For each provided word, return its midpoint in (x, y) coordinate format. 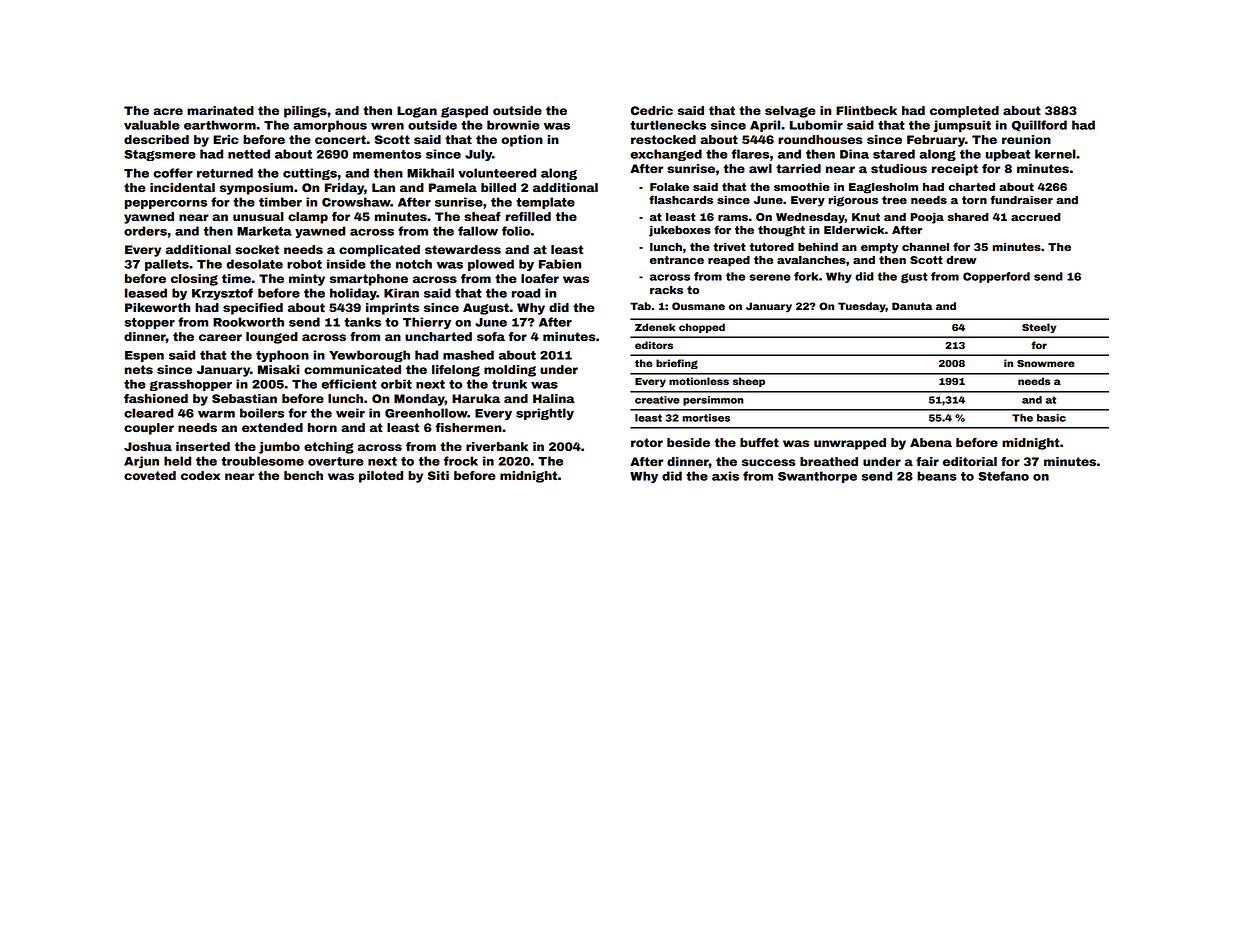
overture (336, 461)
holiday (353, 294)
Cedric (652, 110)
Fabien (560, 264)
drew (961, 260)
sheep (749, 382)
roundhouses (820, 139)
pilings (305, 112)
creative (657, 400)
